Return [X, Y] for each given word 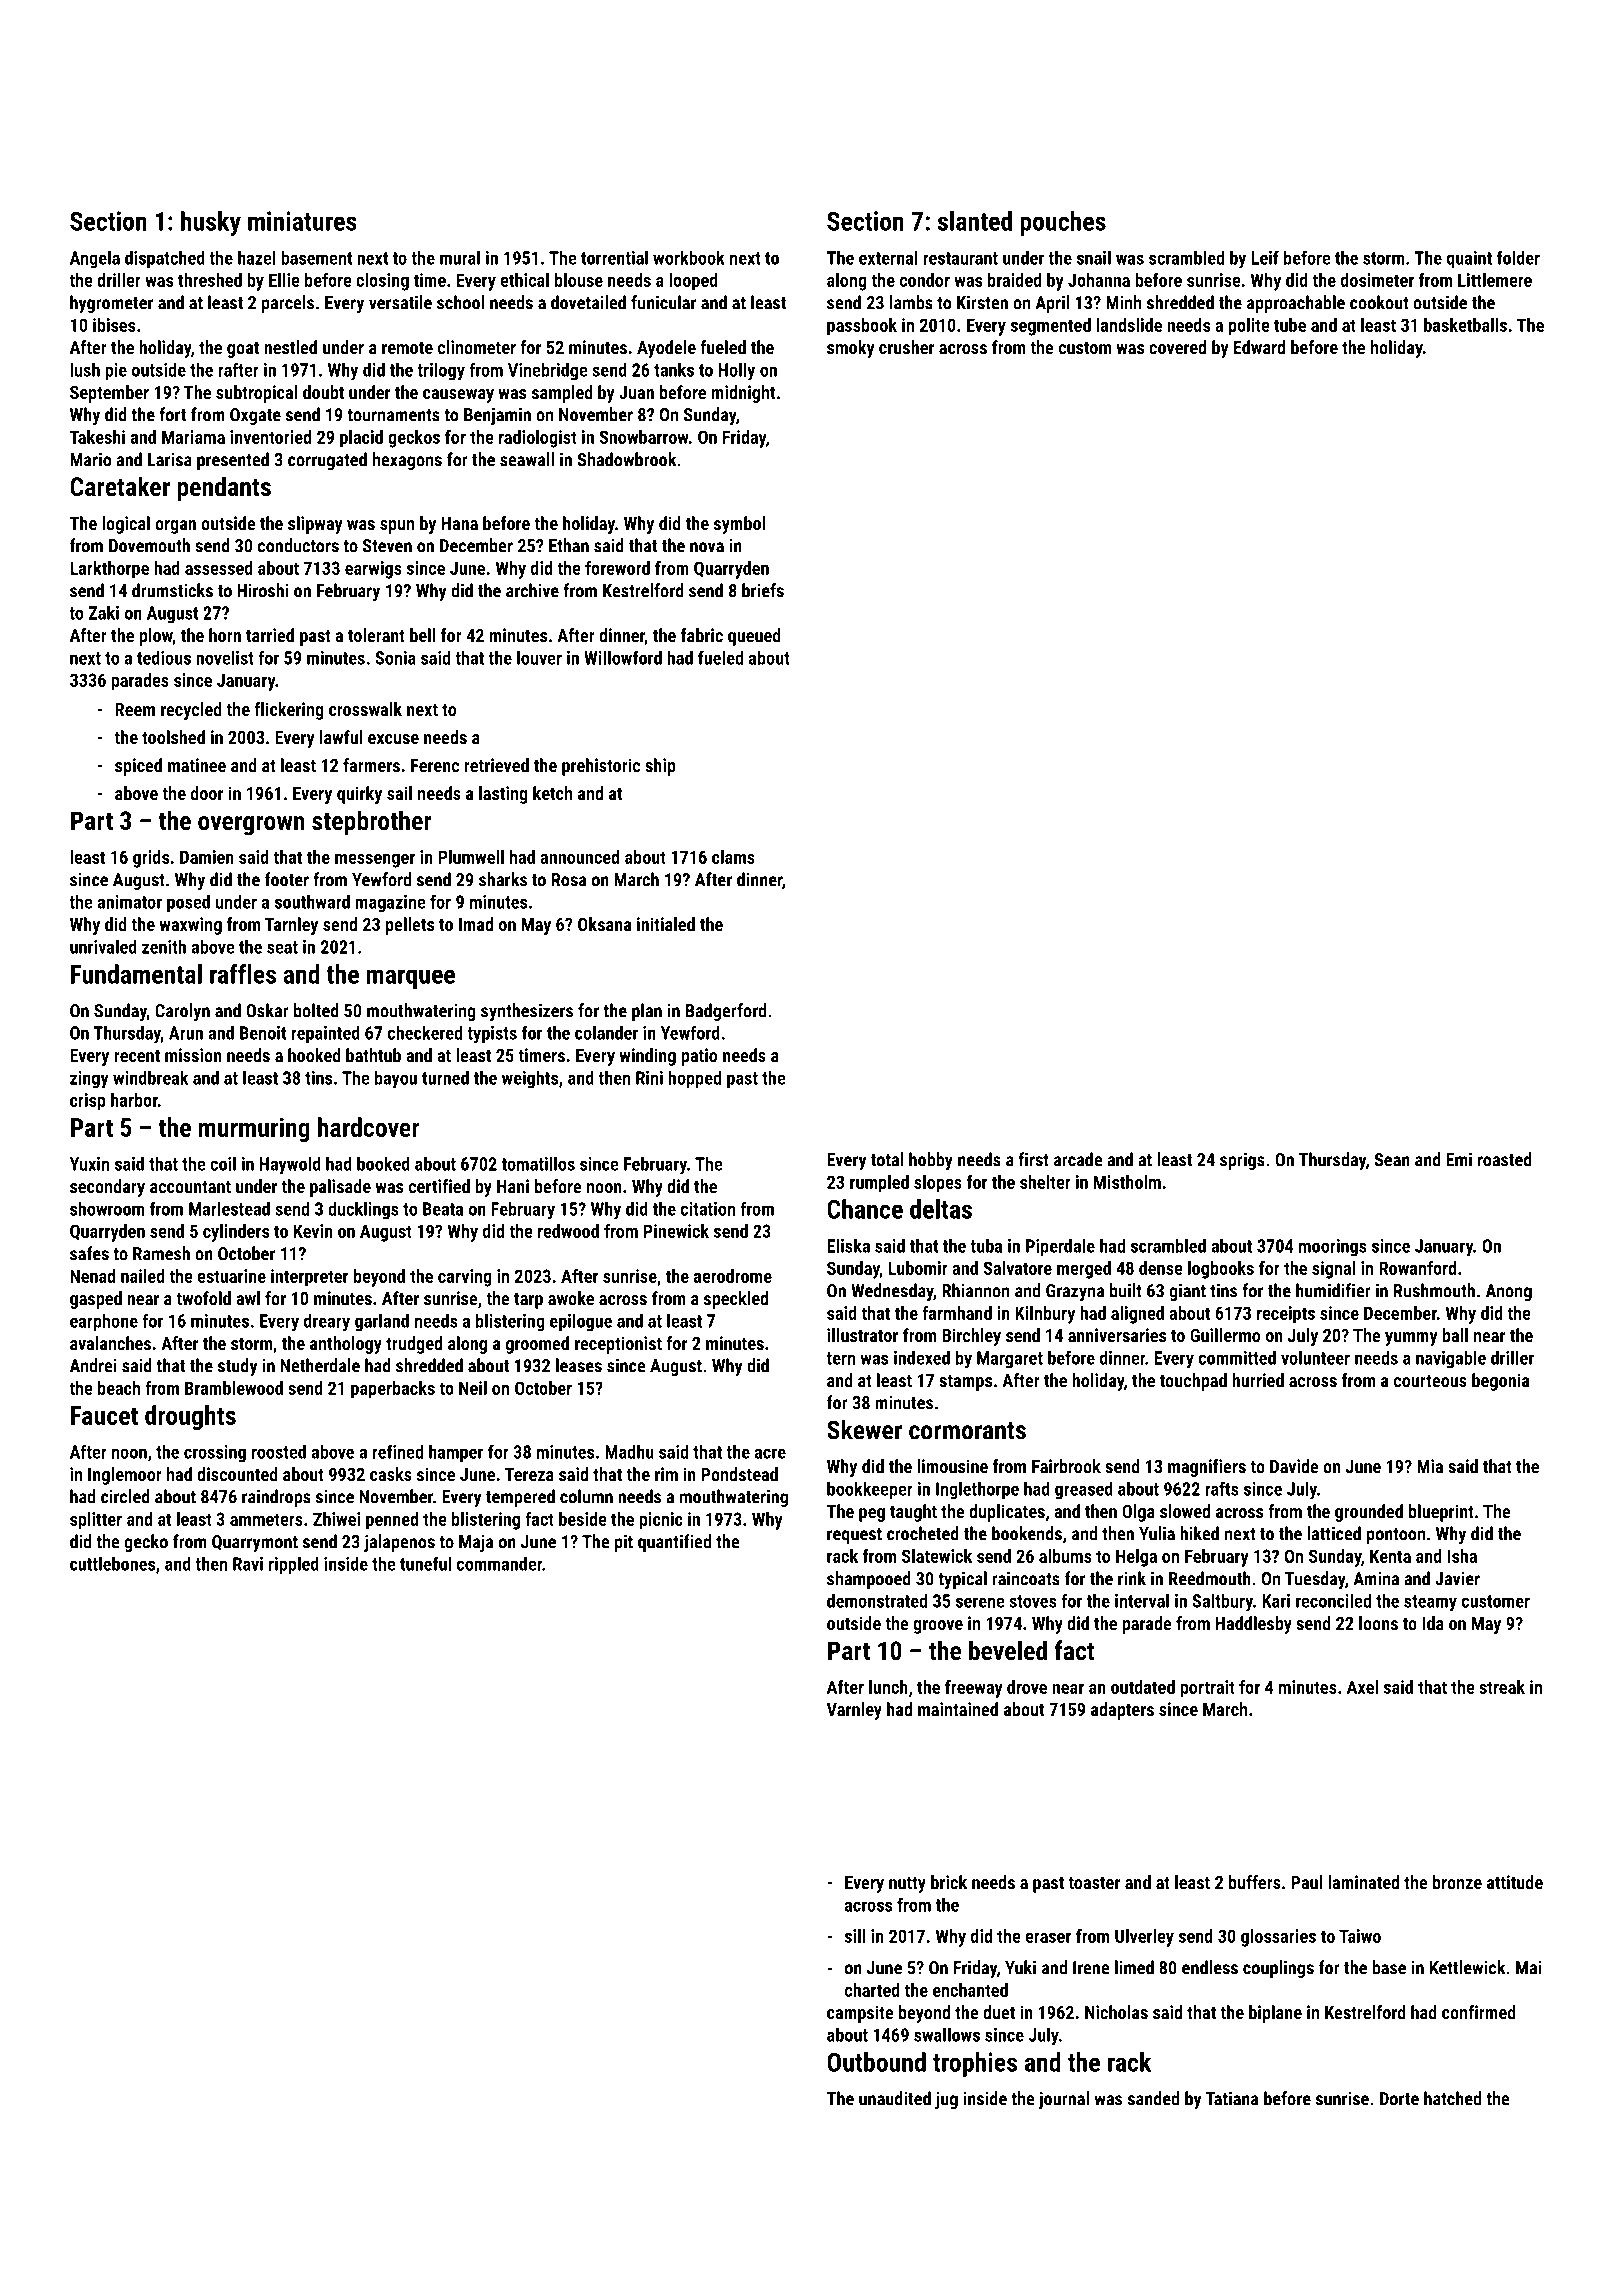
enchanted [970, 1990]
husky [211, 223]
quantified [674, 1543]
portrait [1207, 1689]
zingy [89, 1080]
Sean [1392, 1160]
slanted [975, 221]
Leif [1265, 257]
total [887, 1159]
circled [125, 1496]
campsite [860, 2014]
